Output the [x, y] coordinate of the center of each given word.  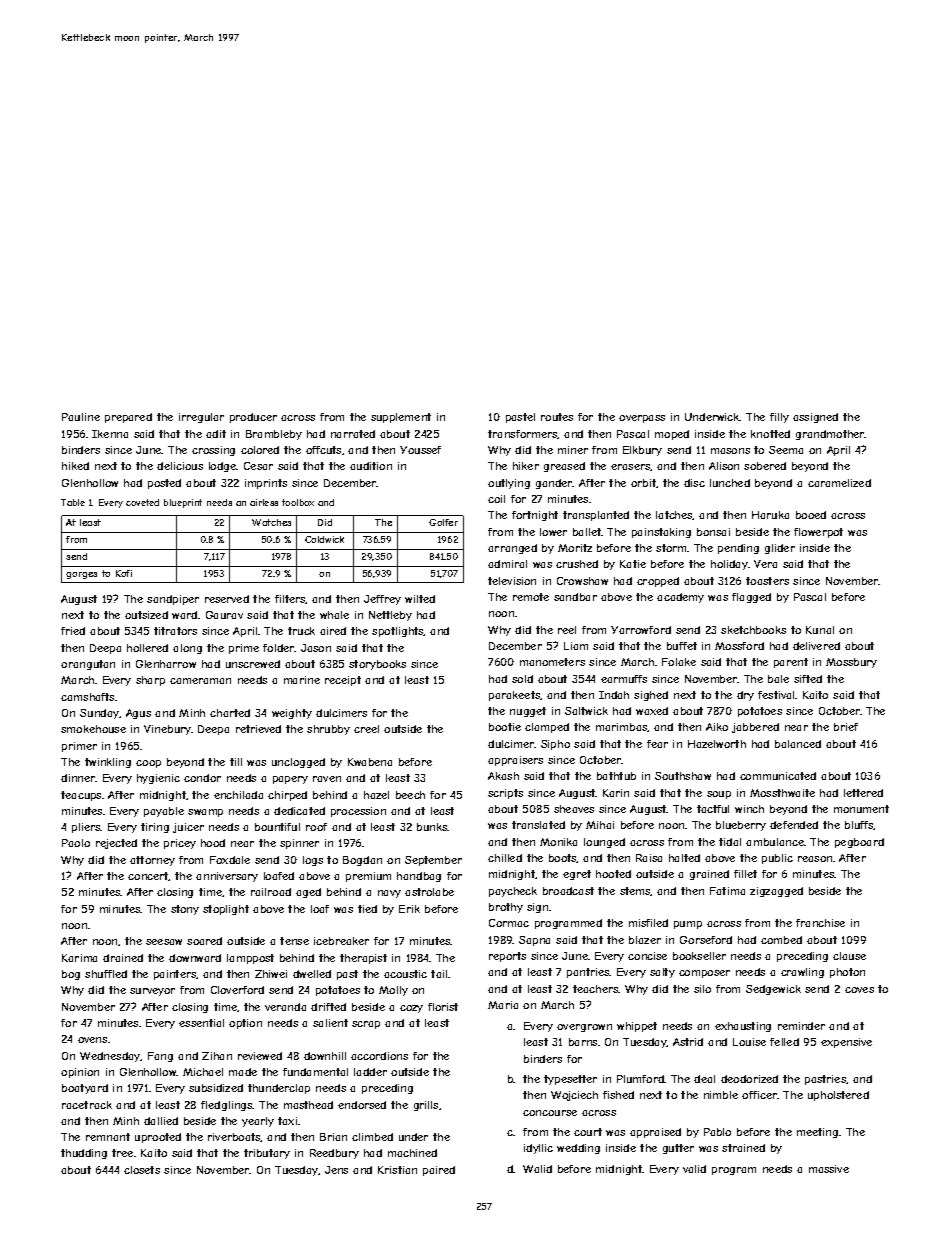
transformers [523, 434]
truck [301, 631]
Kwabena [370, 762]
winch [749, 809]
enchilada [238, 795]
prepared [128, 418]
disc [694, 483]
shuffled [106, 974]
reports [507, 957]
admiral [507, 564]
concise [647, 956]
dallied [161, 1121]
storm [671, 548]
